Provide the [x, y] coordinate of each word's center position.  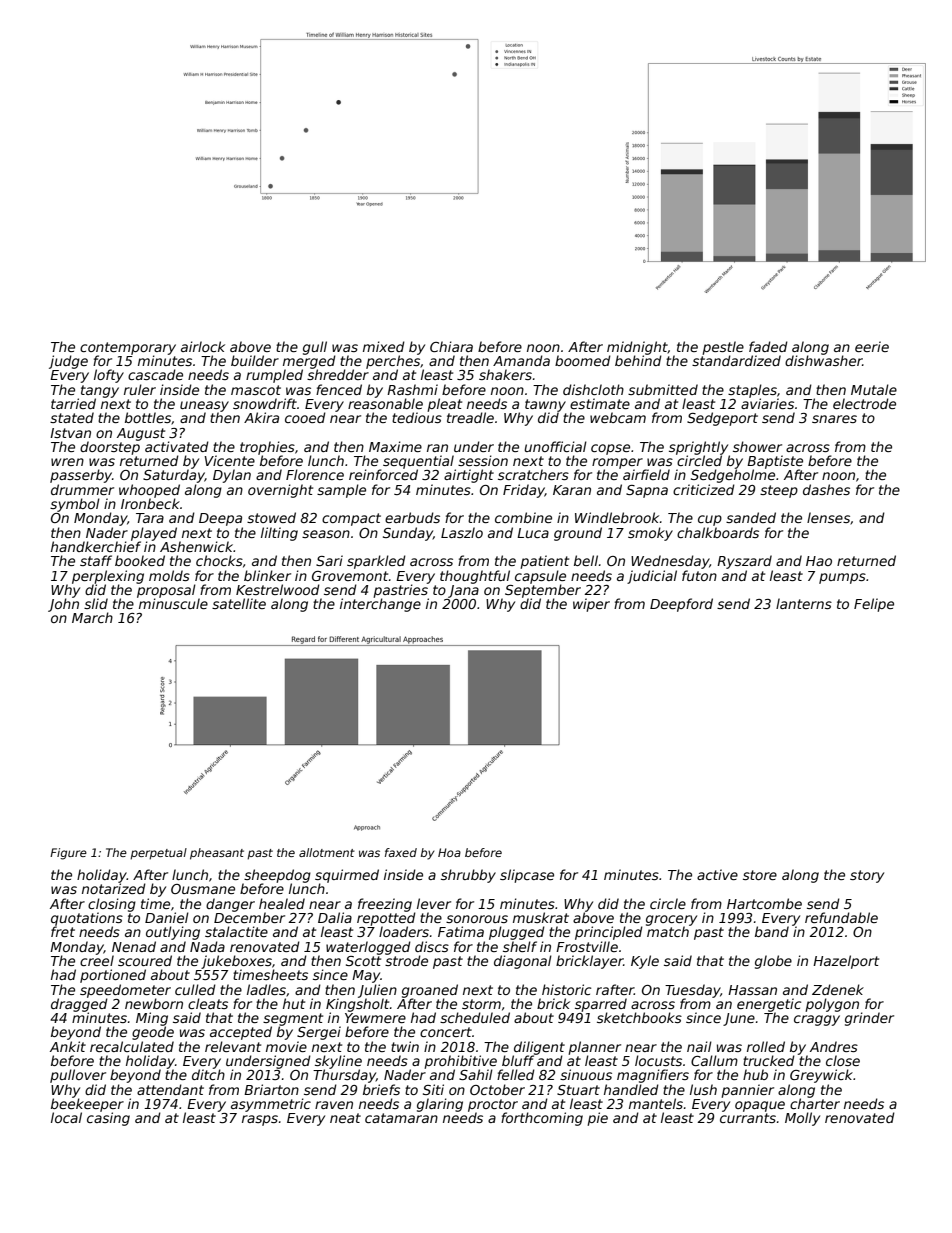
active [717, 874]
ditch [208, 1074]
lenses [828, 517]
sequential [418, 462]
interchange [380, 605]
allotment [327, 852]
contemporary [128, 348]
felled [516, 1074]
